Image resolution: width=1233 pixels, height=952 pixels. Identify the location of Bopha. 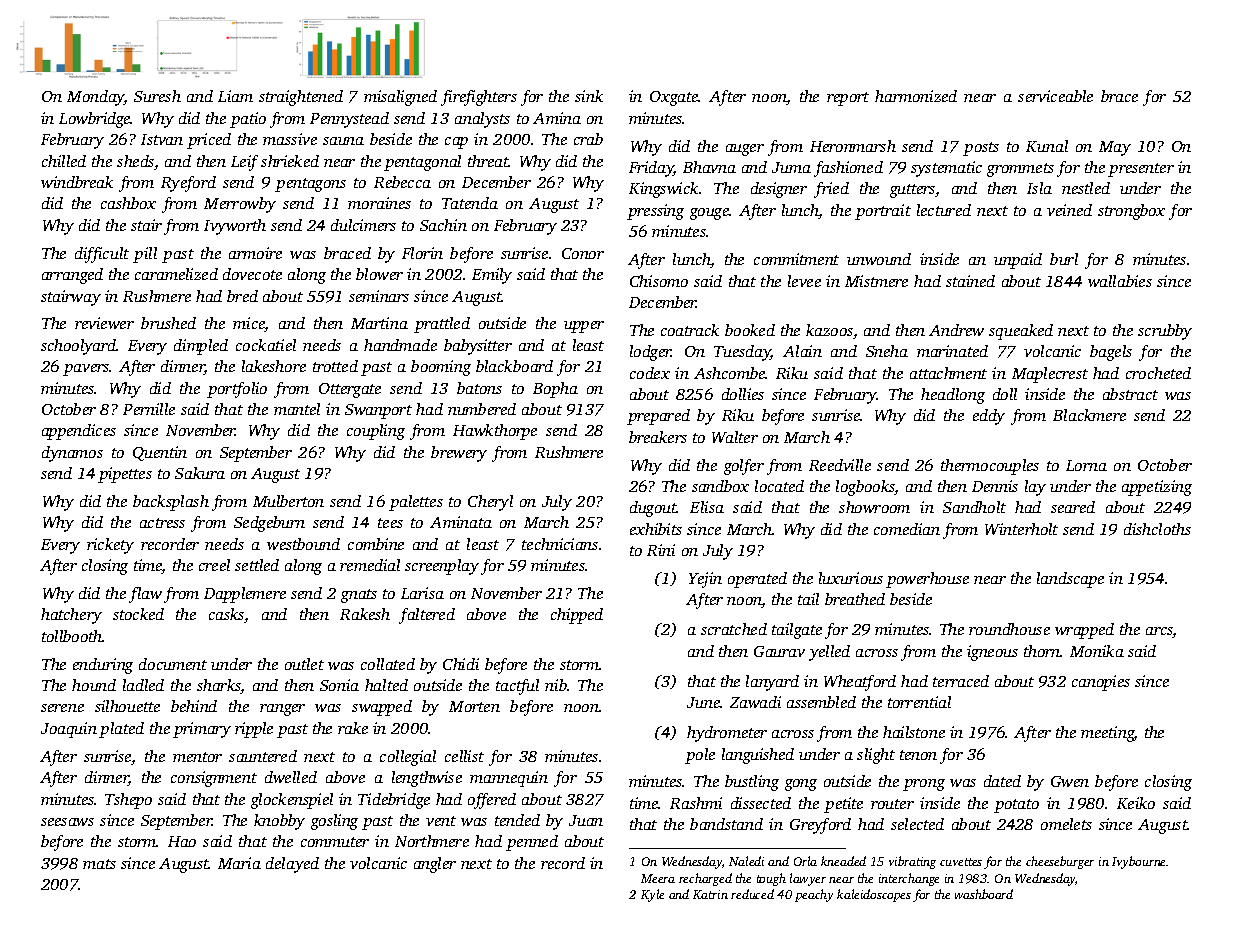
(555, 390).
